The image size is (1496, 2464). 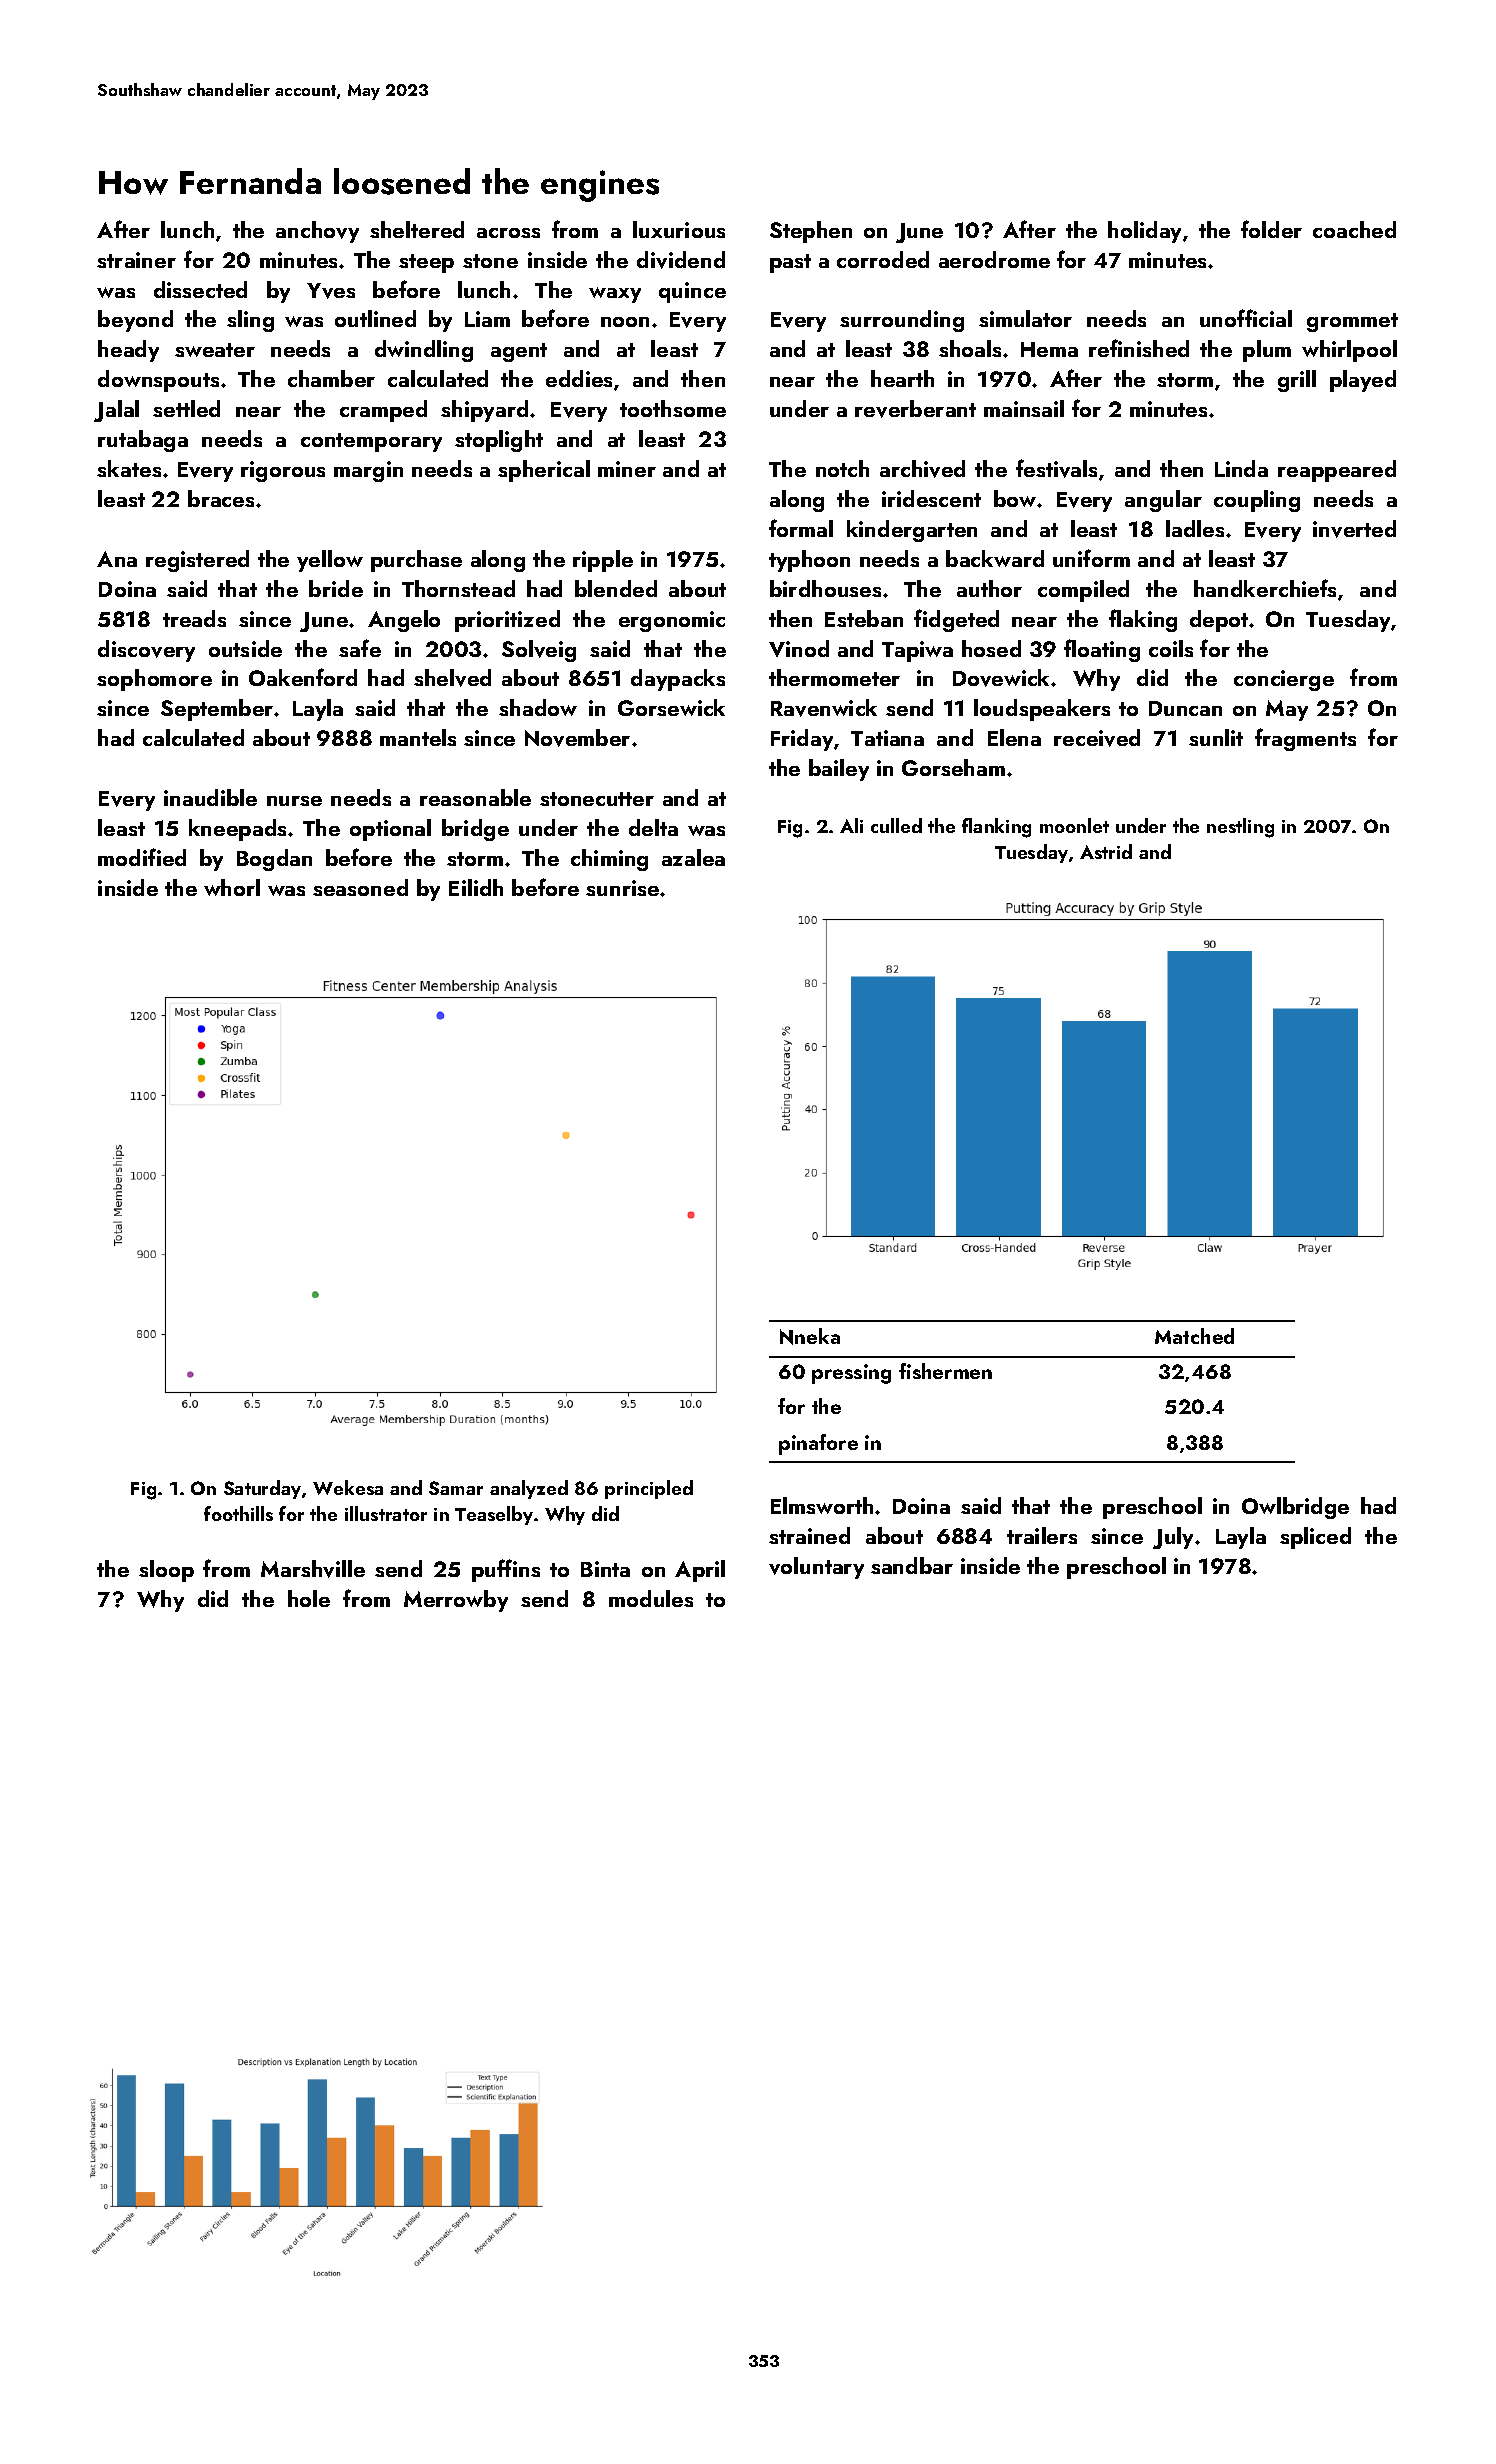 I want to click on handkerchiefs, so click(x=1265, y=588).
